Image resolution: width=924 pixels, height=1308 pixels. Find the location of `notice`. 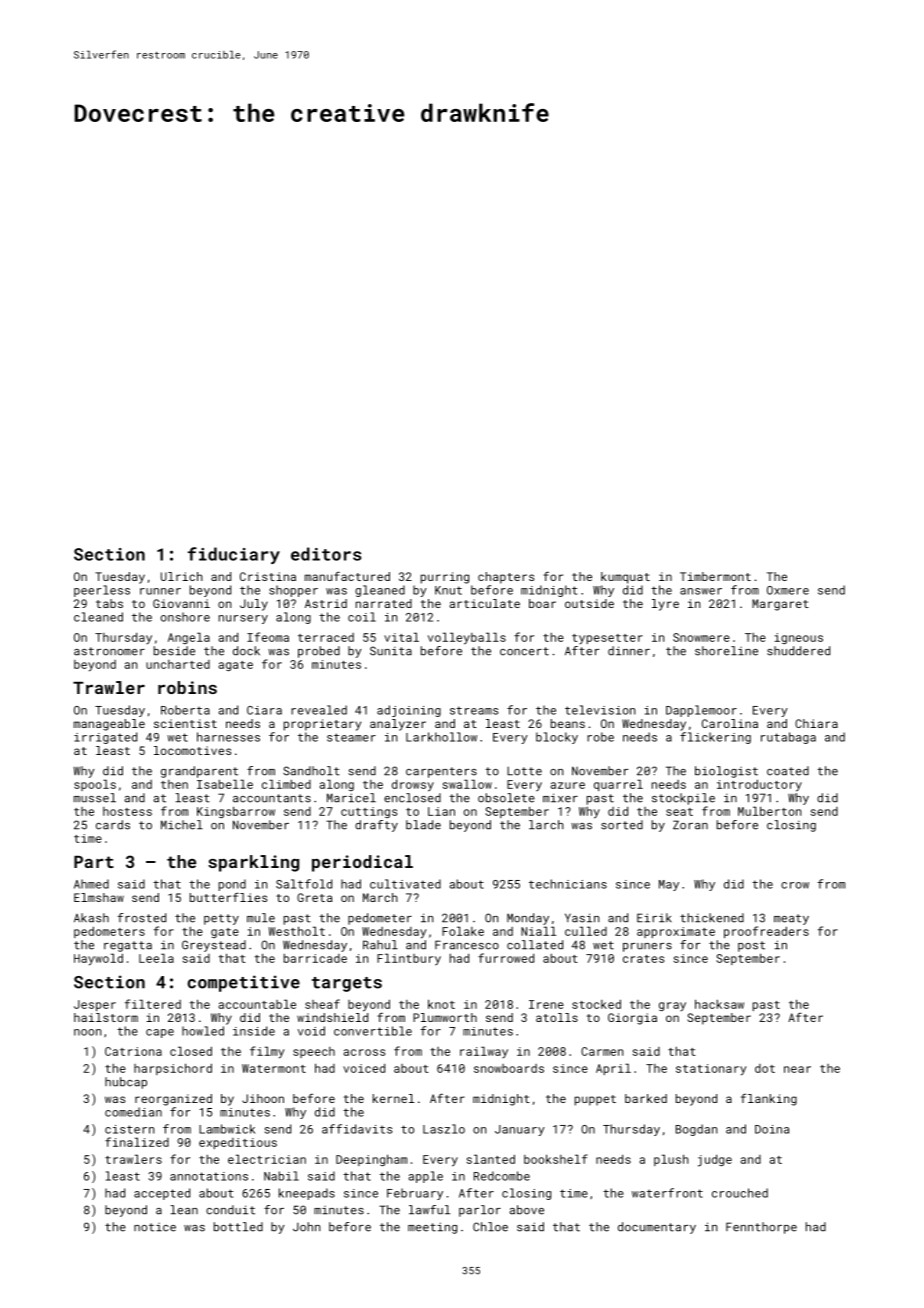

notice is located at coordinates (155, 1227).
